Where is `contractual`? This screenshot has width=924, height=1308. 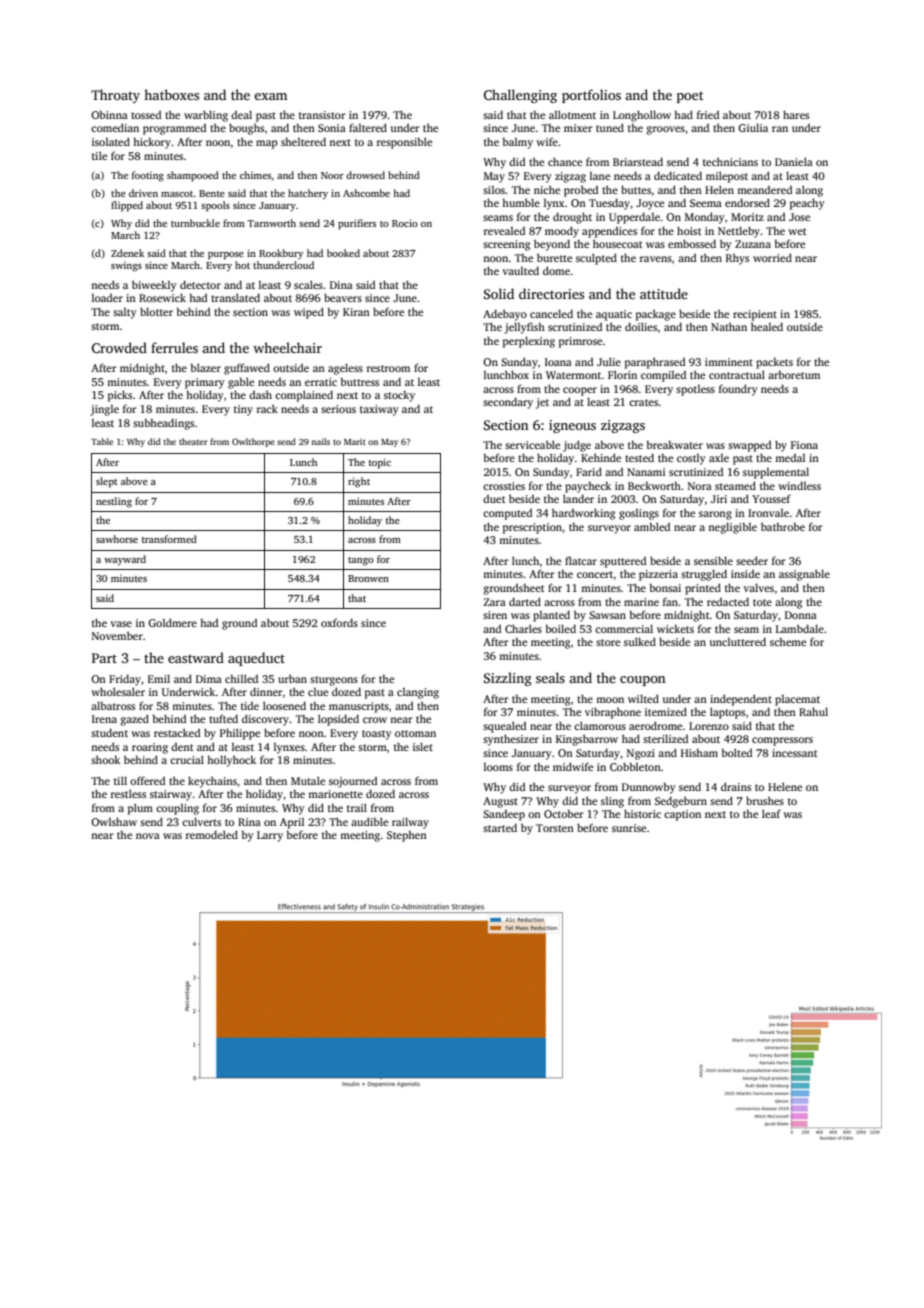 contractual is located at coordinates (737, 374).
